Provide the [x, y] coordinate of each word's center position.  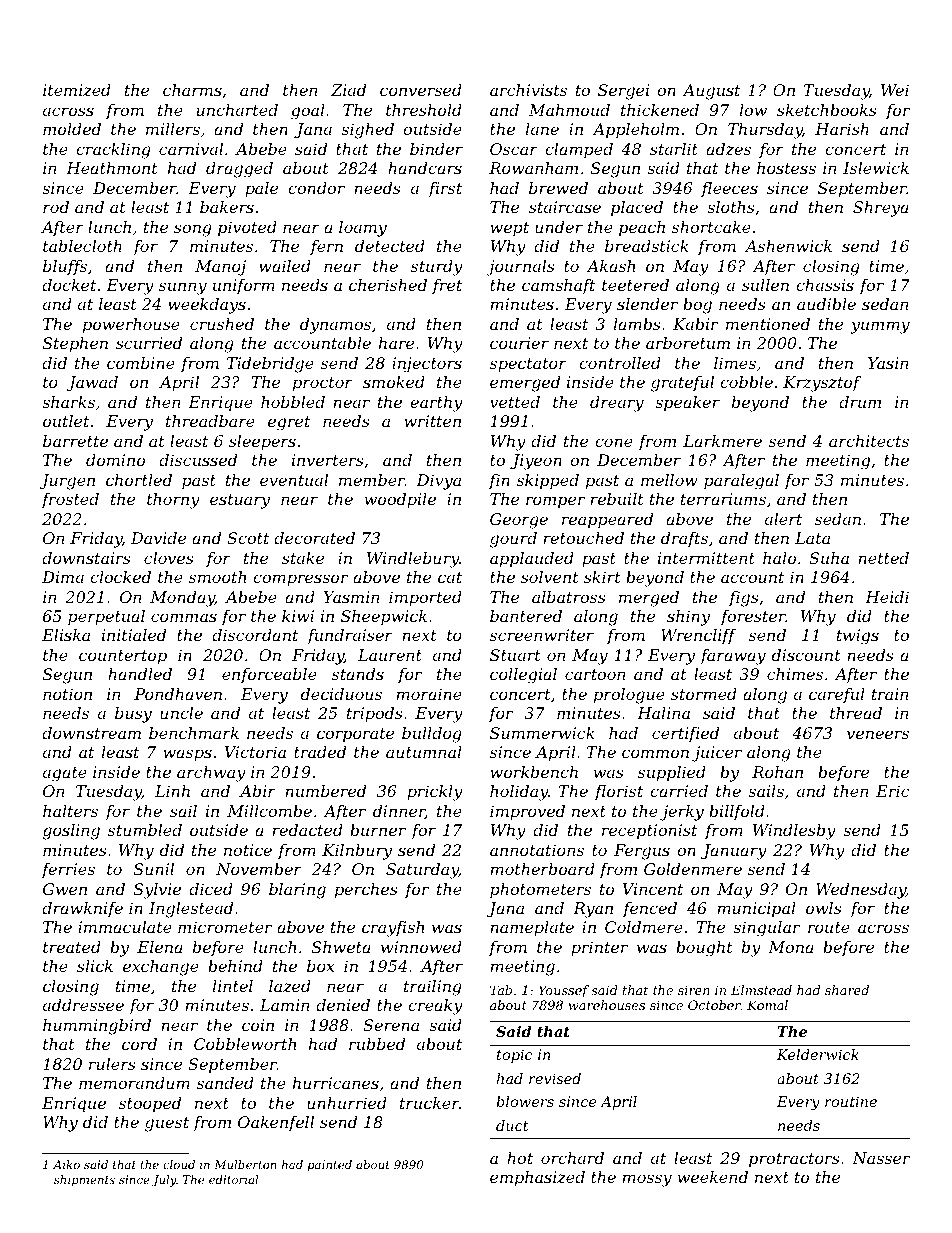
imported [425, 599]
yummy [880, 327]
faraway [733, 657]
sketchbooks [827, 110]
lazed [290, 986]
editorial [233, 1179]
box [320, 966]
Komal [767, 1005]
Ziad [348, 90]
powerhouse [131, 326]
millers [173, 129]
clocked [120, 577]
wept [509, 229]
